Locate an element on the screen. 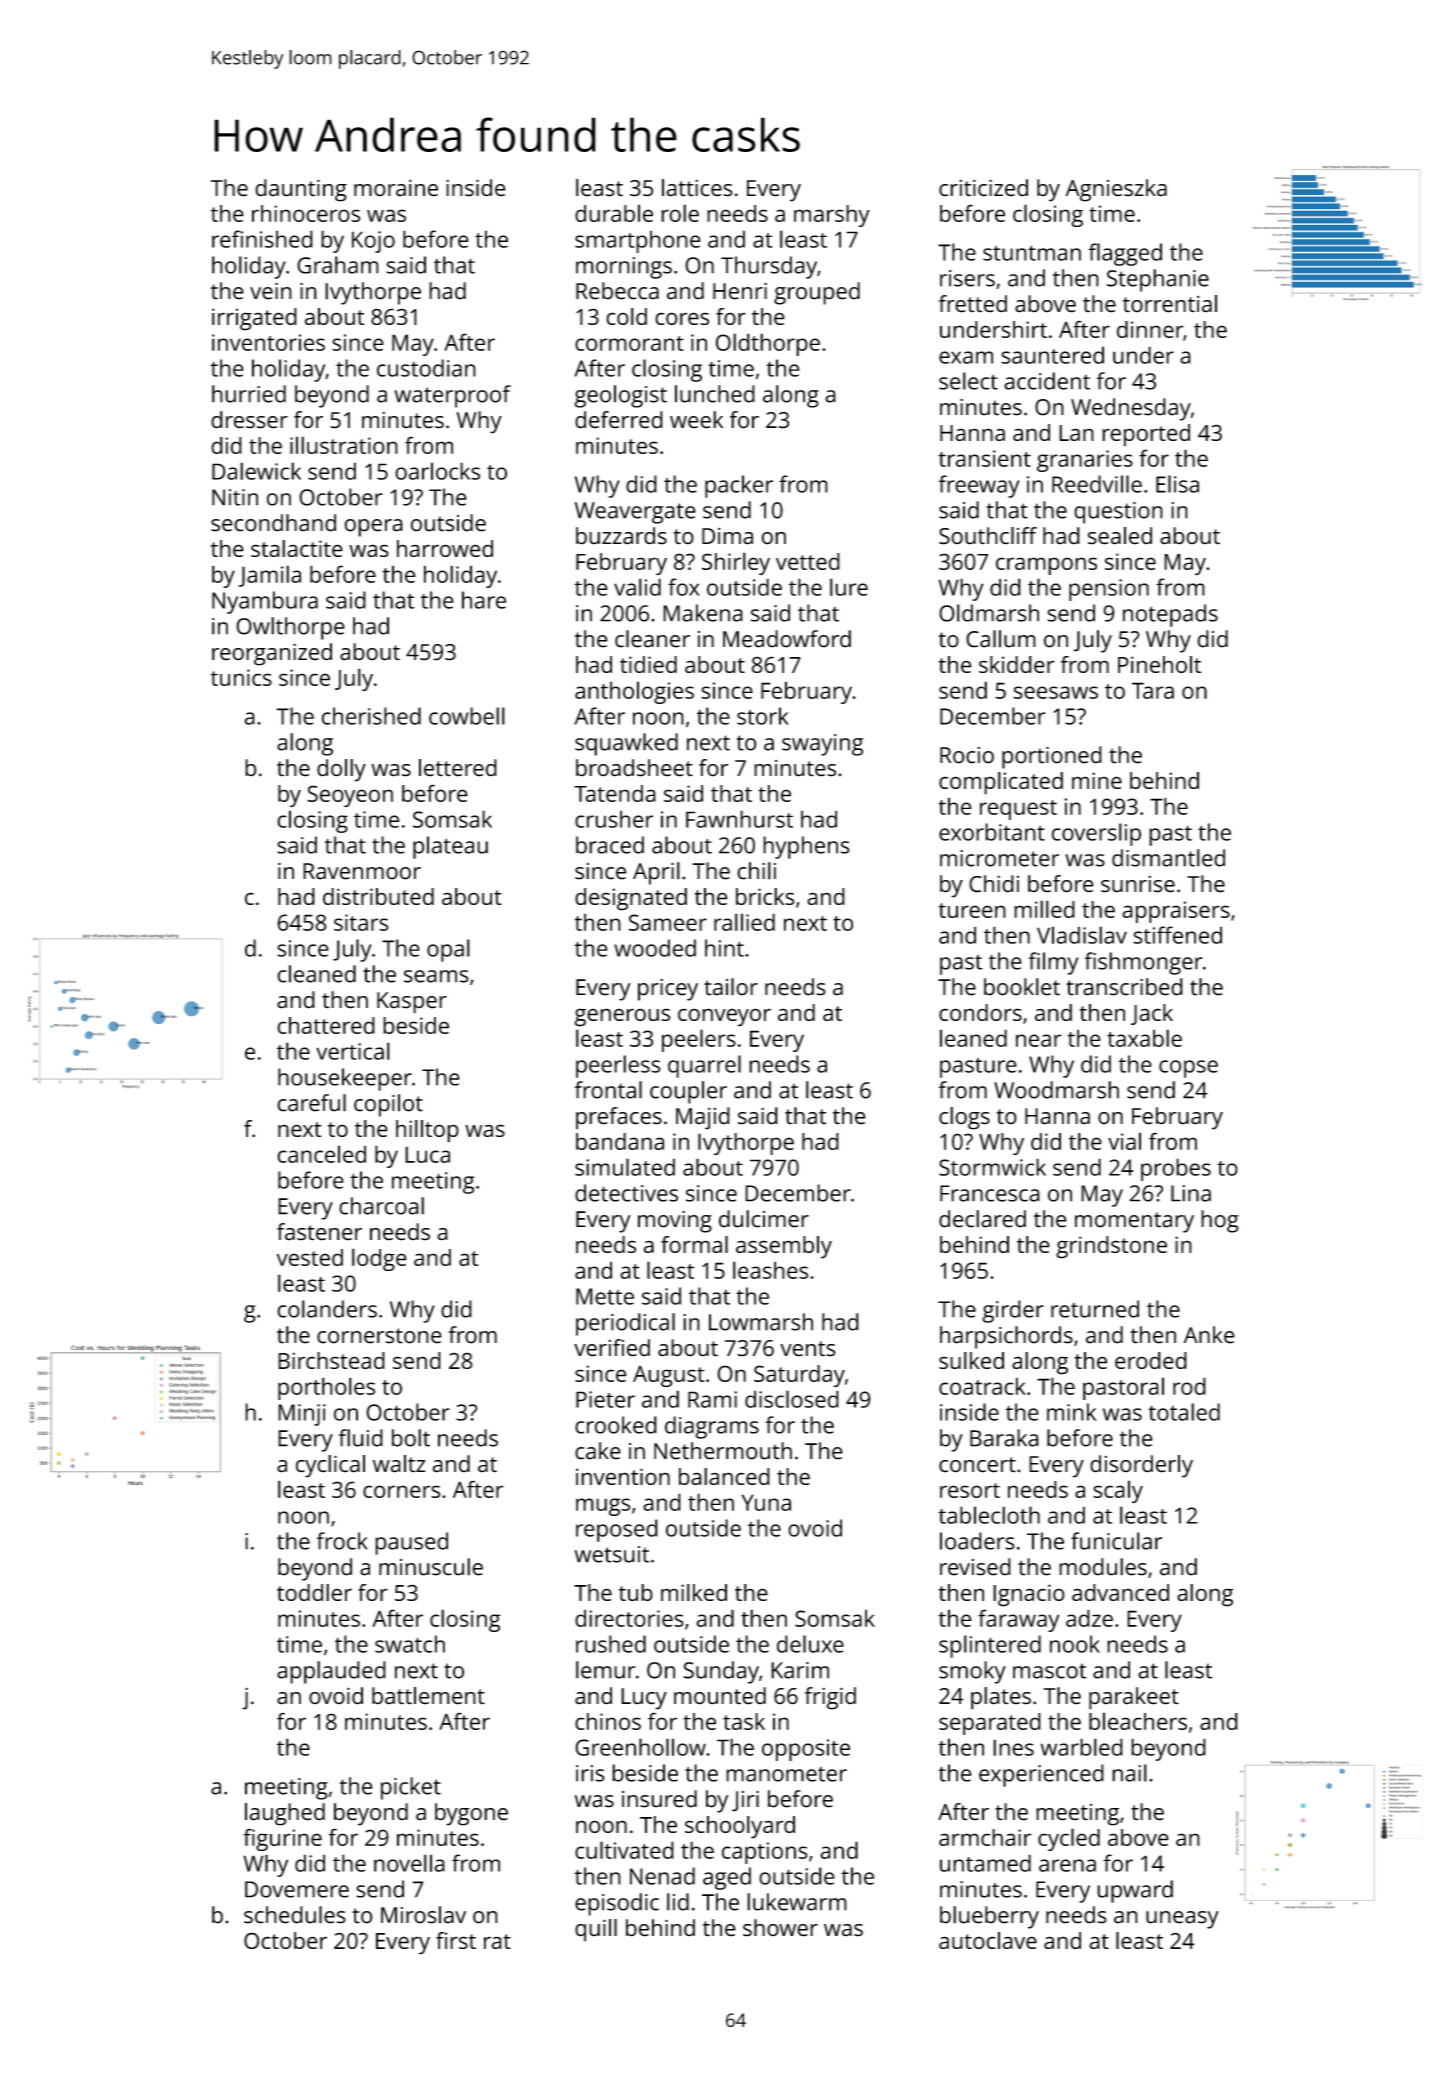 The width and height of the screenshot is (1450, 2100). granaries is located at coordinates (1085, 461).
